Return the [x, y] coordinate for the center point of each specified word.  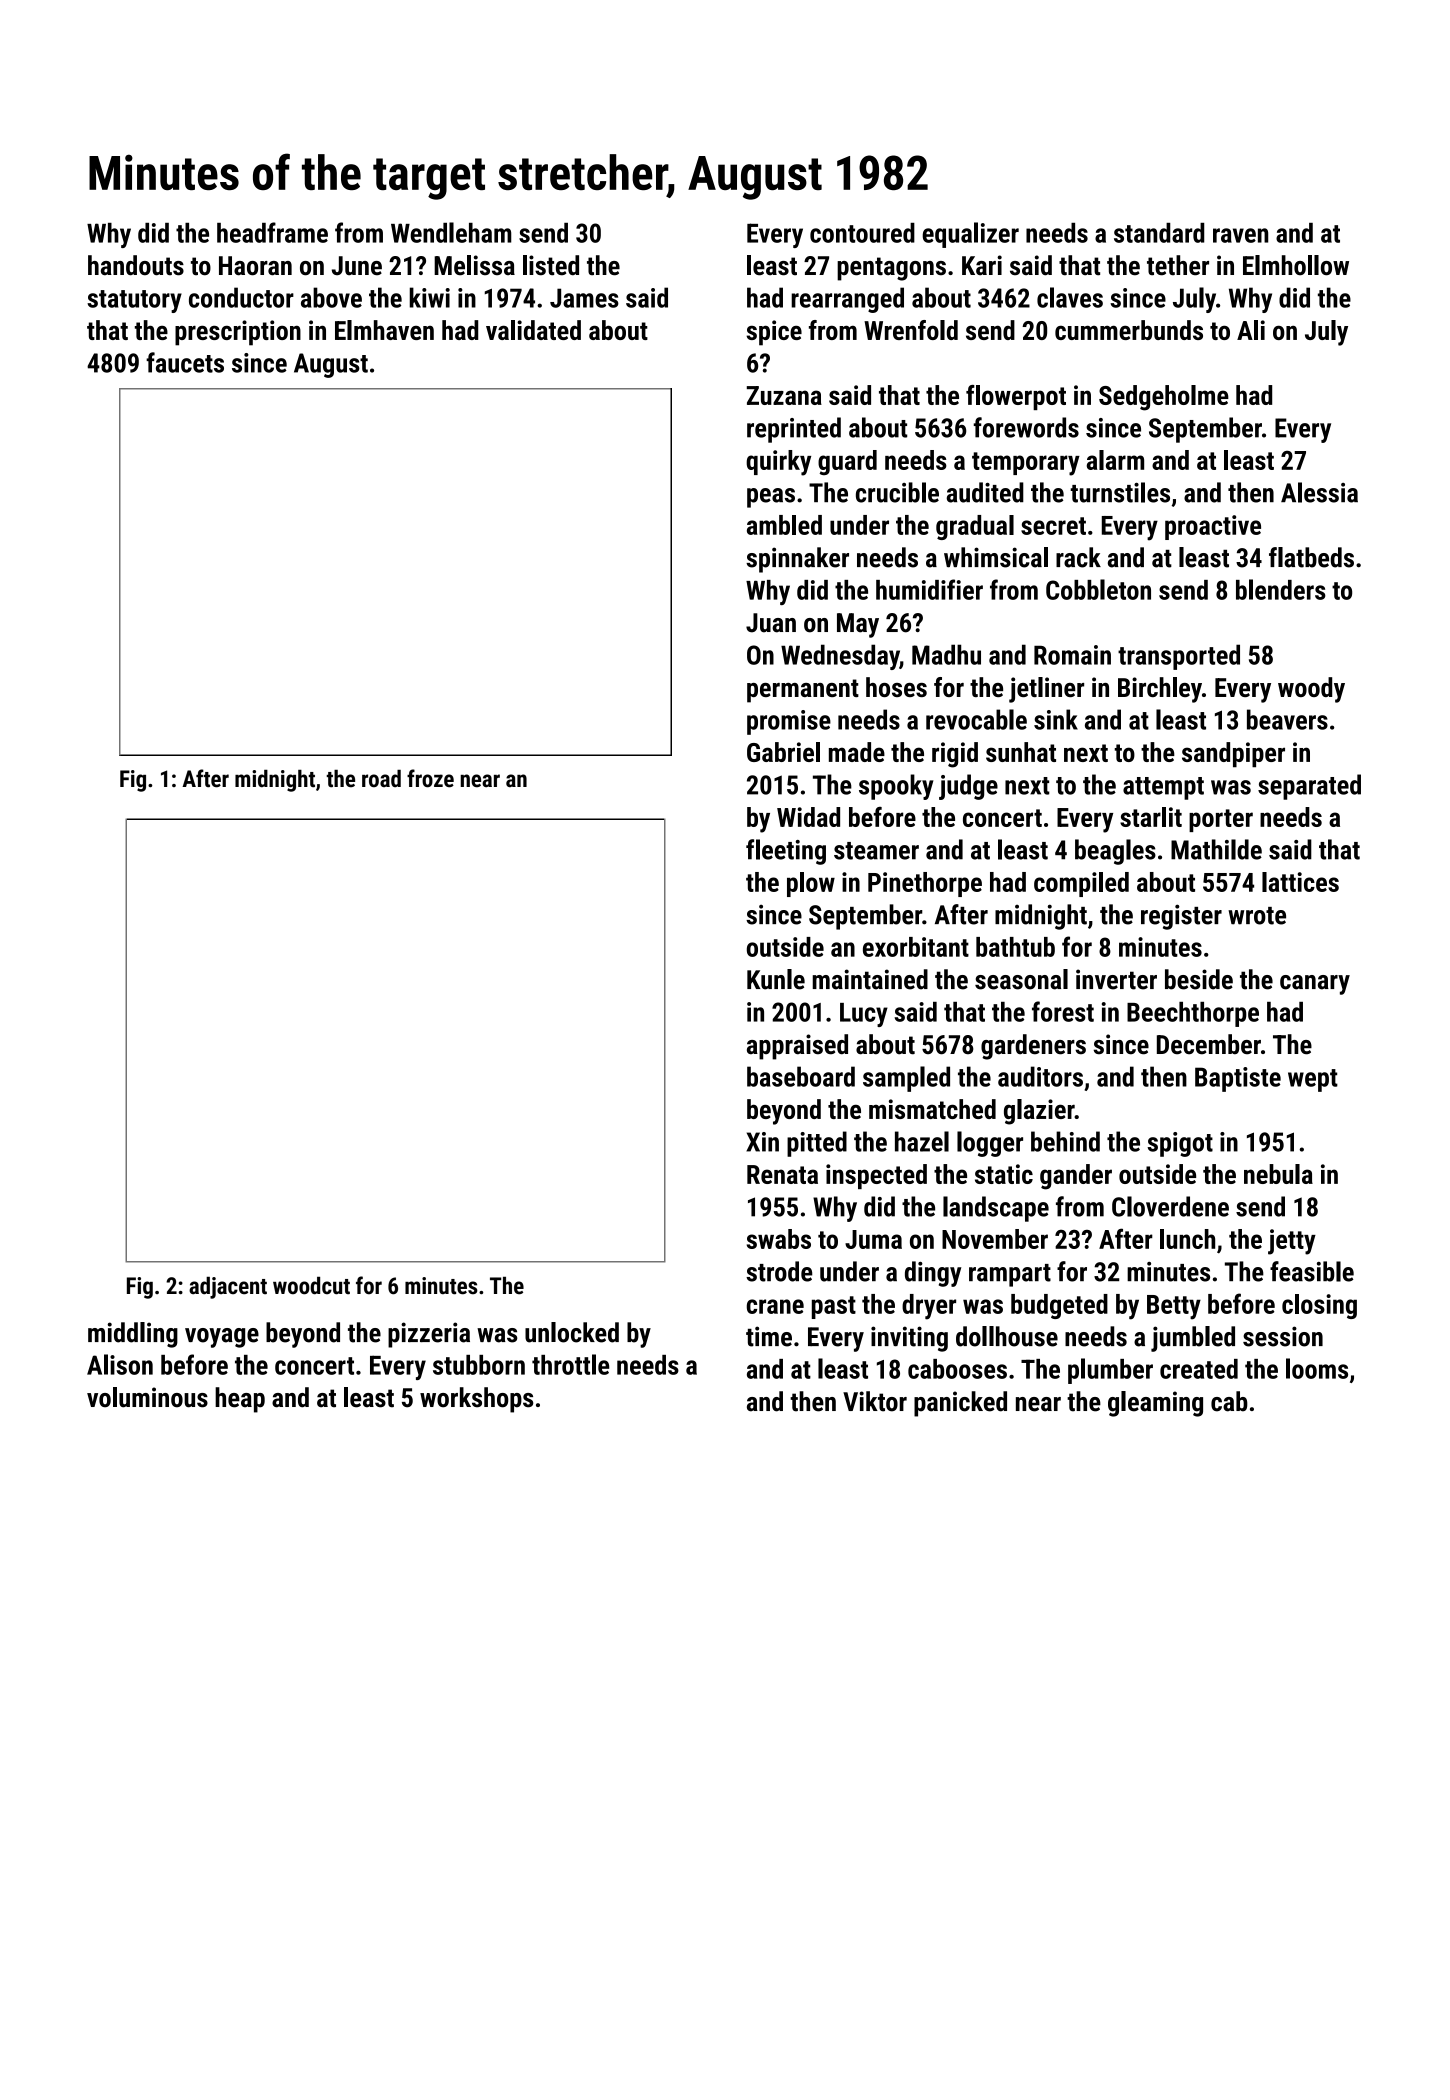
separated [1309, 787]
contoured [862, 233]
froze [430, 778]
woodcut [311, 1286]
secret [1053, 526]
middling [133, 1335]
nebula [1278, 1174]
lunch [1187, 1239]
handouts [136, 265]
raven [1240, 235]
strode [779, 1271]
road [381, 779]
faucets [185, 362]
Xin [762, 1142]
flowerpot [1016, 397]
